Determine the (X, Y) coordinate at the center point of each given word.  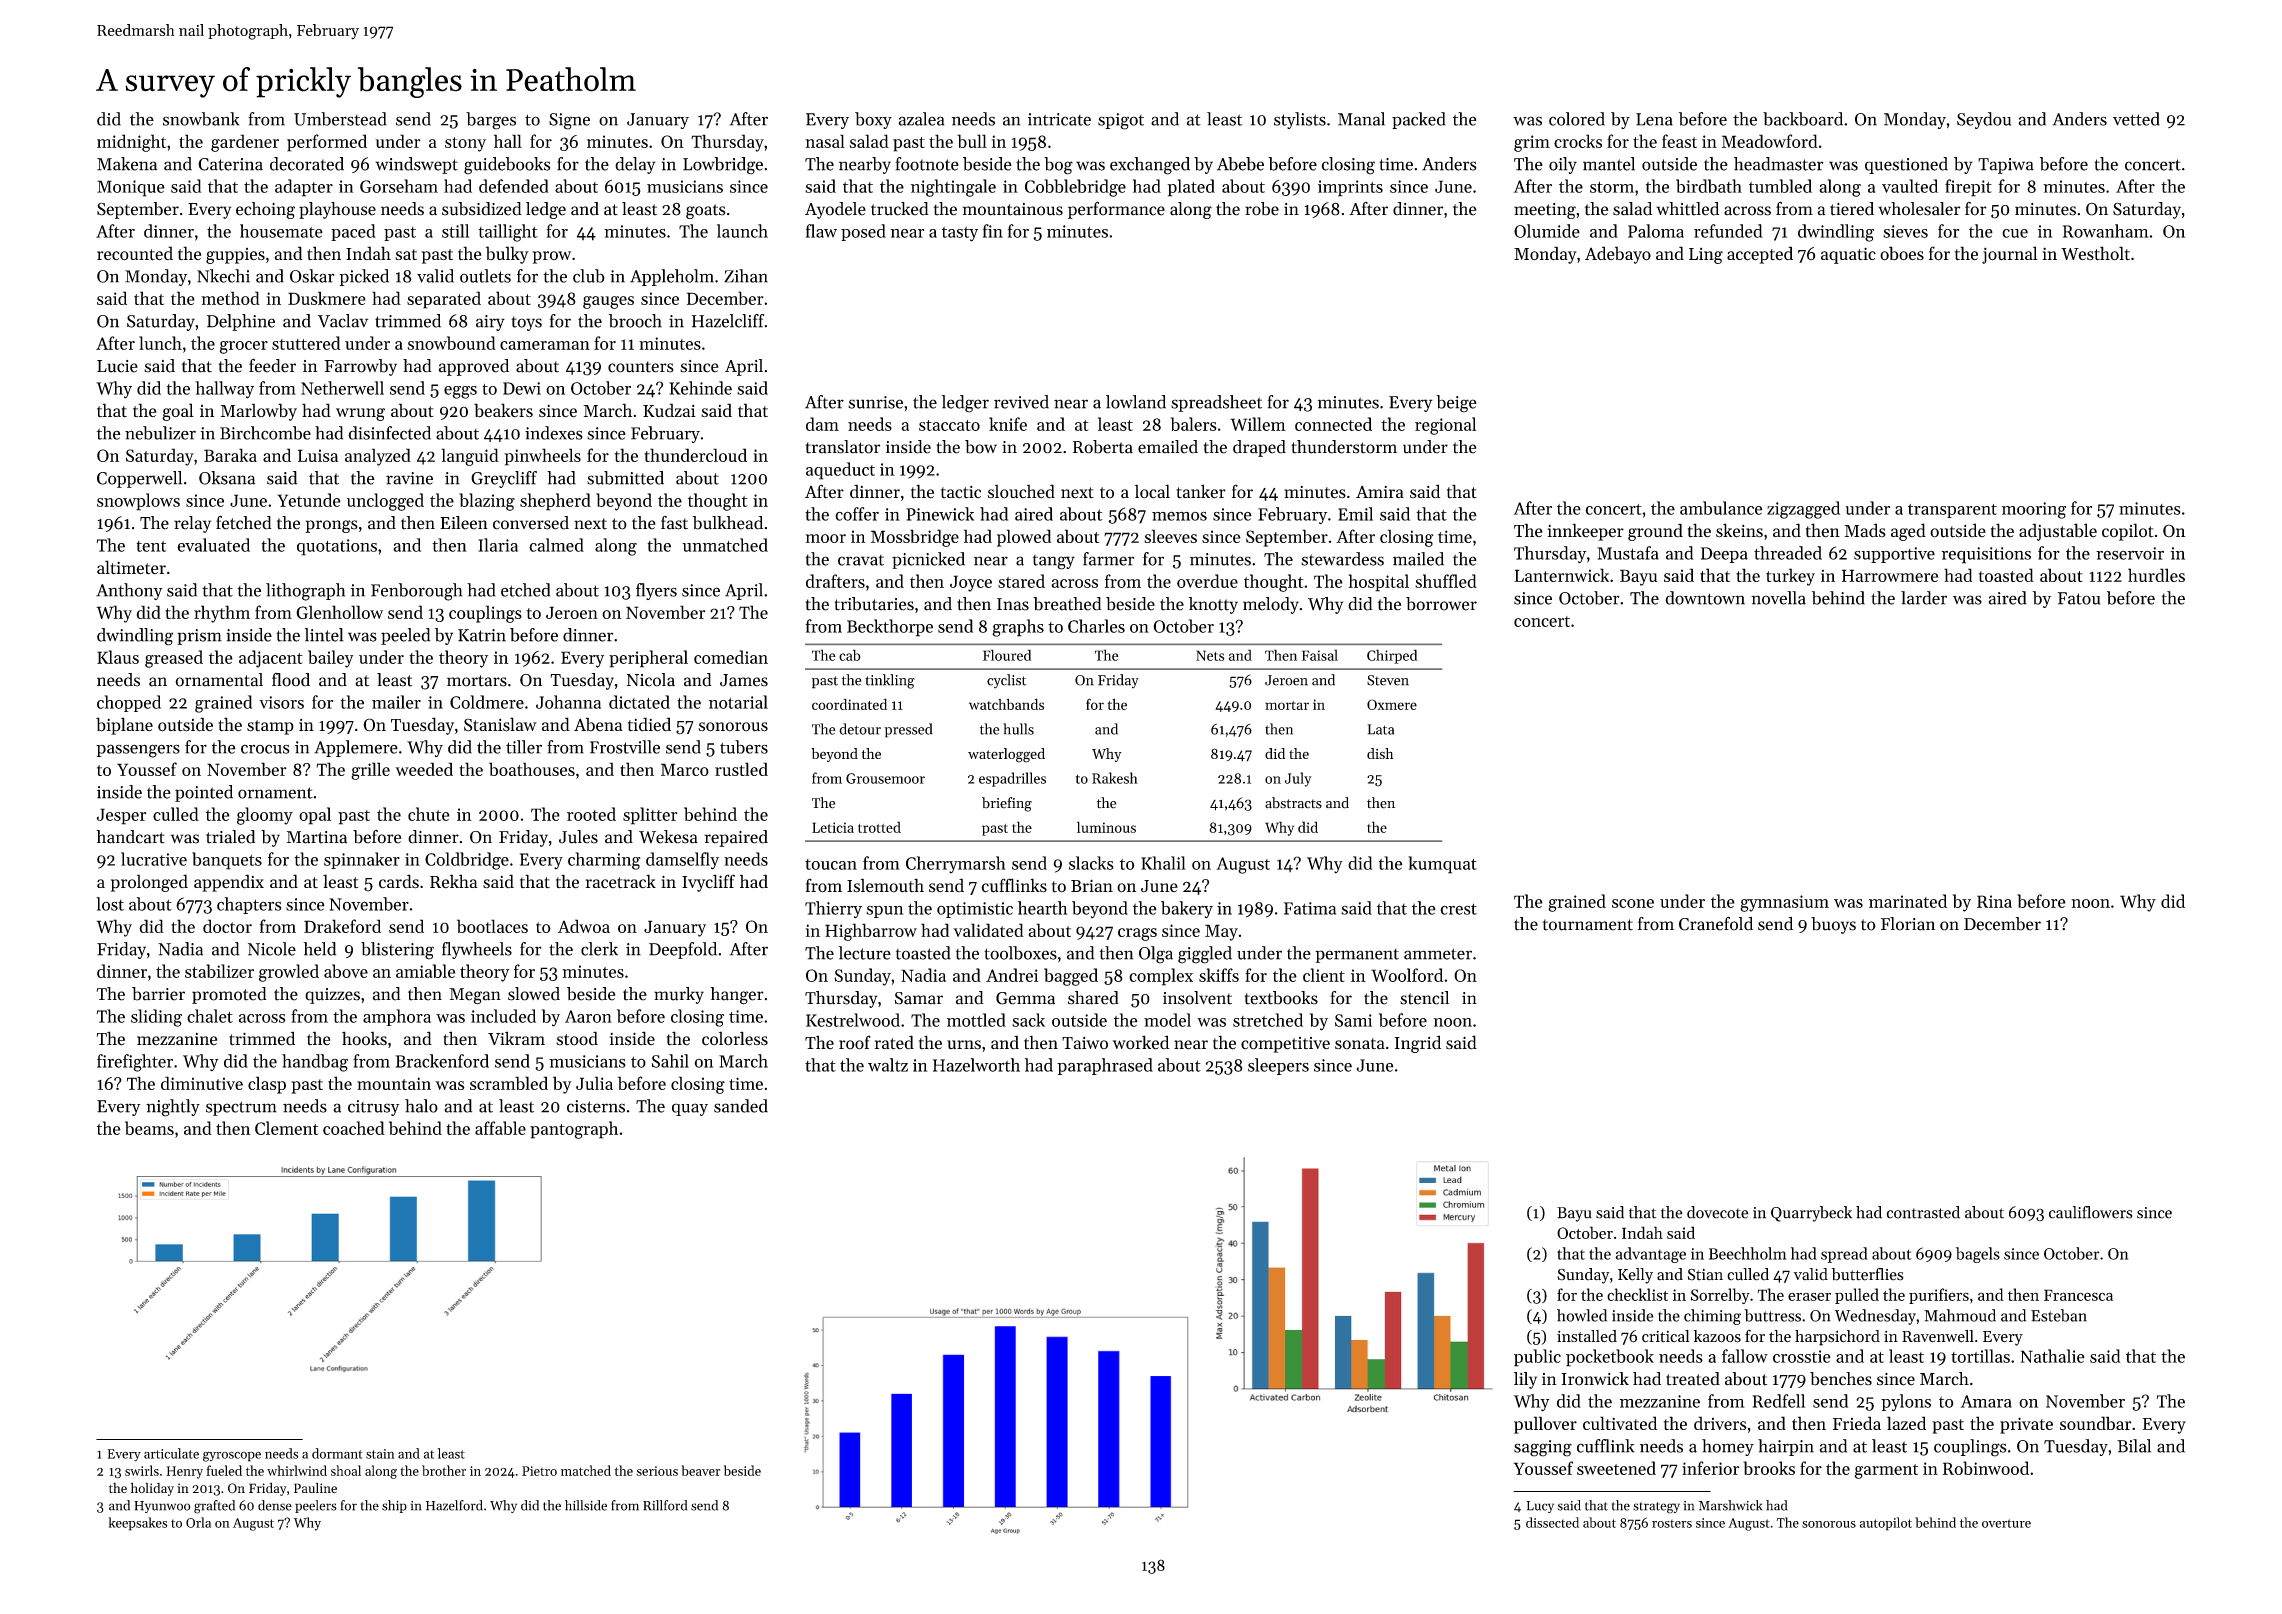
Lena (1654, 119)
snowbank (201, 119)
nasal (825, 141)
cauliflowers (2090, 1212)
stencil (1424, 998)
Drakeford (342, 926)
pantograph (574, 1130)
